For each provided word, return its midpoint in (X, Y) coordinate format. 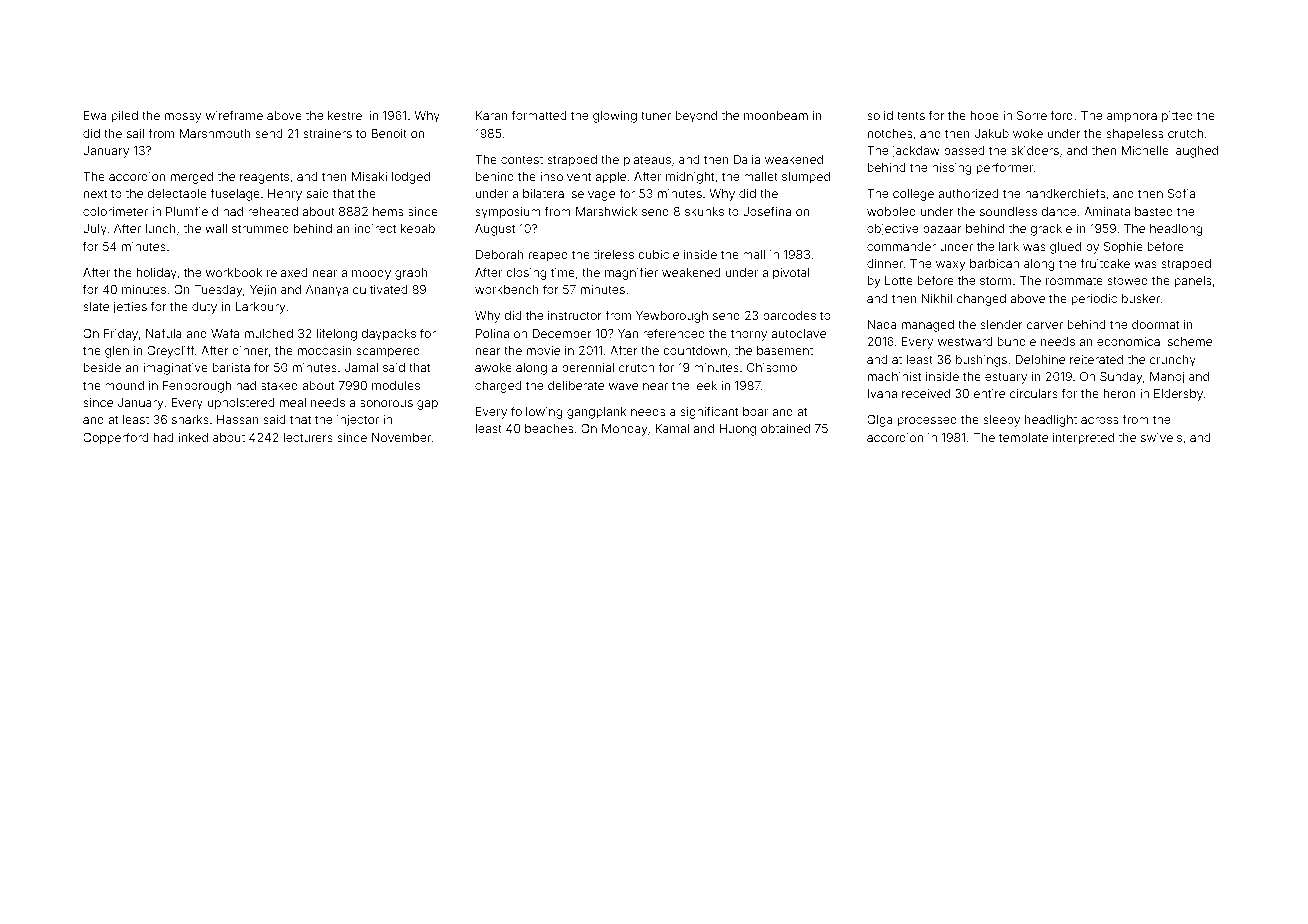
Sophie (1123, 248)
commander (901, 246)
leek (705, 385)
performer (1005, 168)
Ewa (95, 115)
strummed (260, 228)
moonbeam (776, 115)
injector (358, 421)
